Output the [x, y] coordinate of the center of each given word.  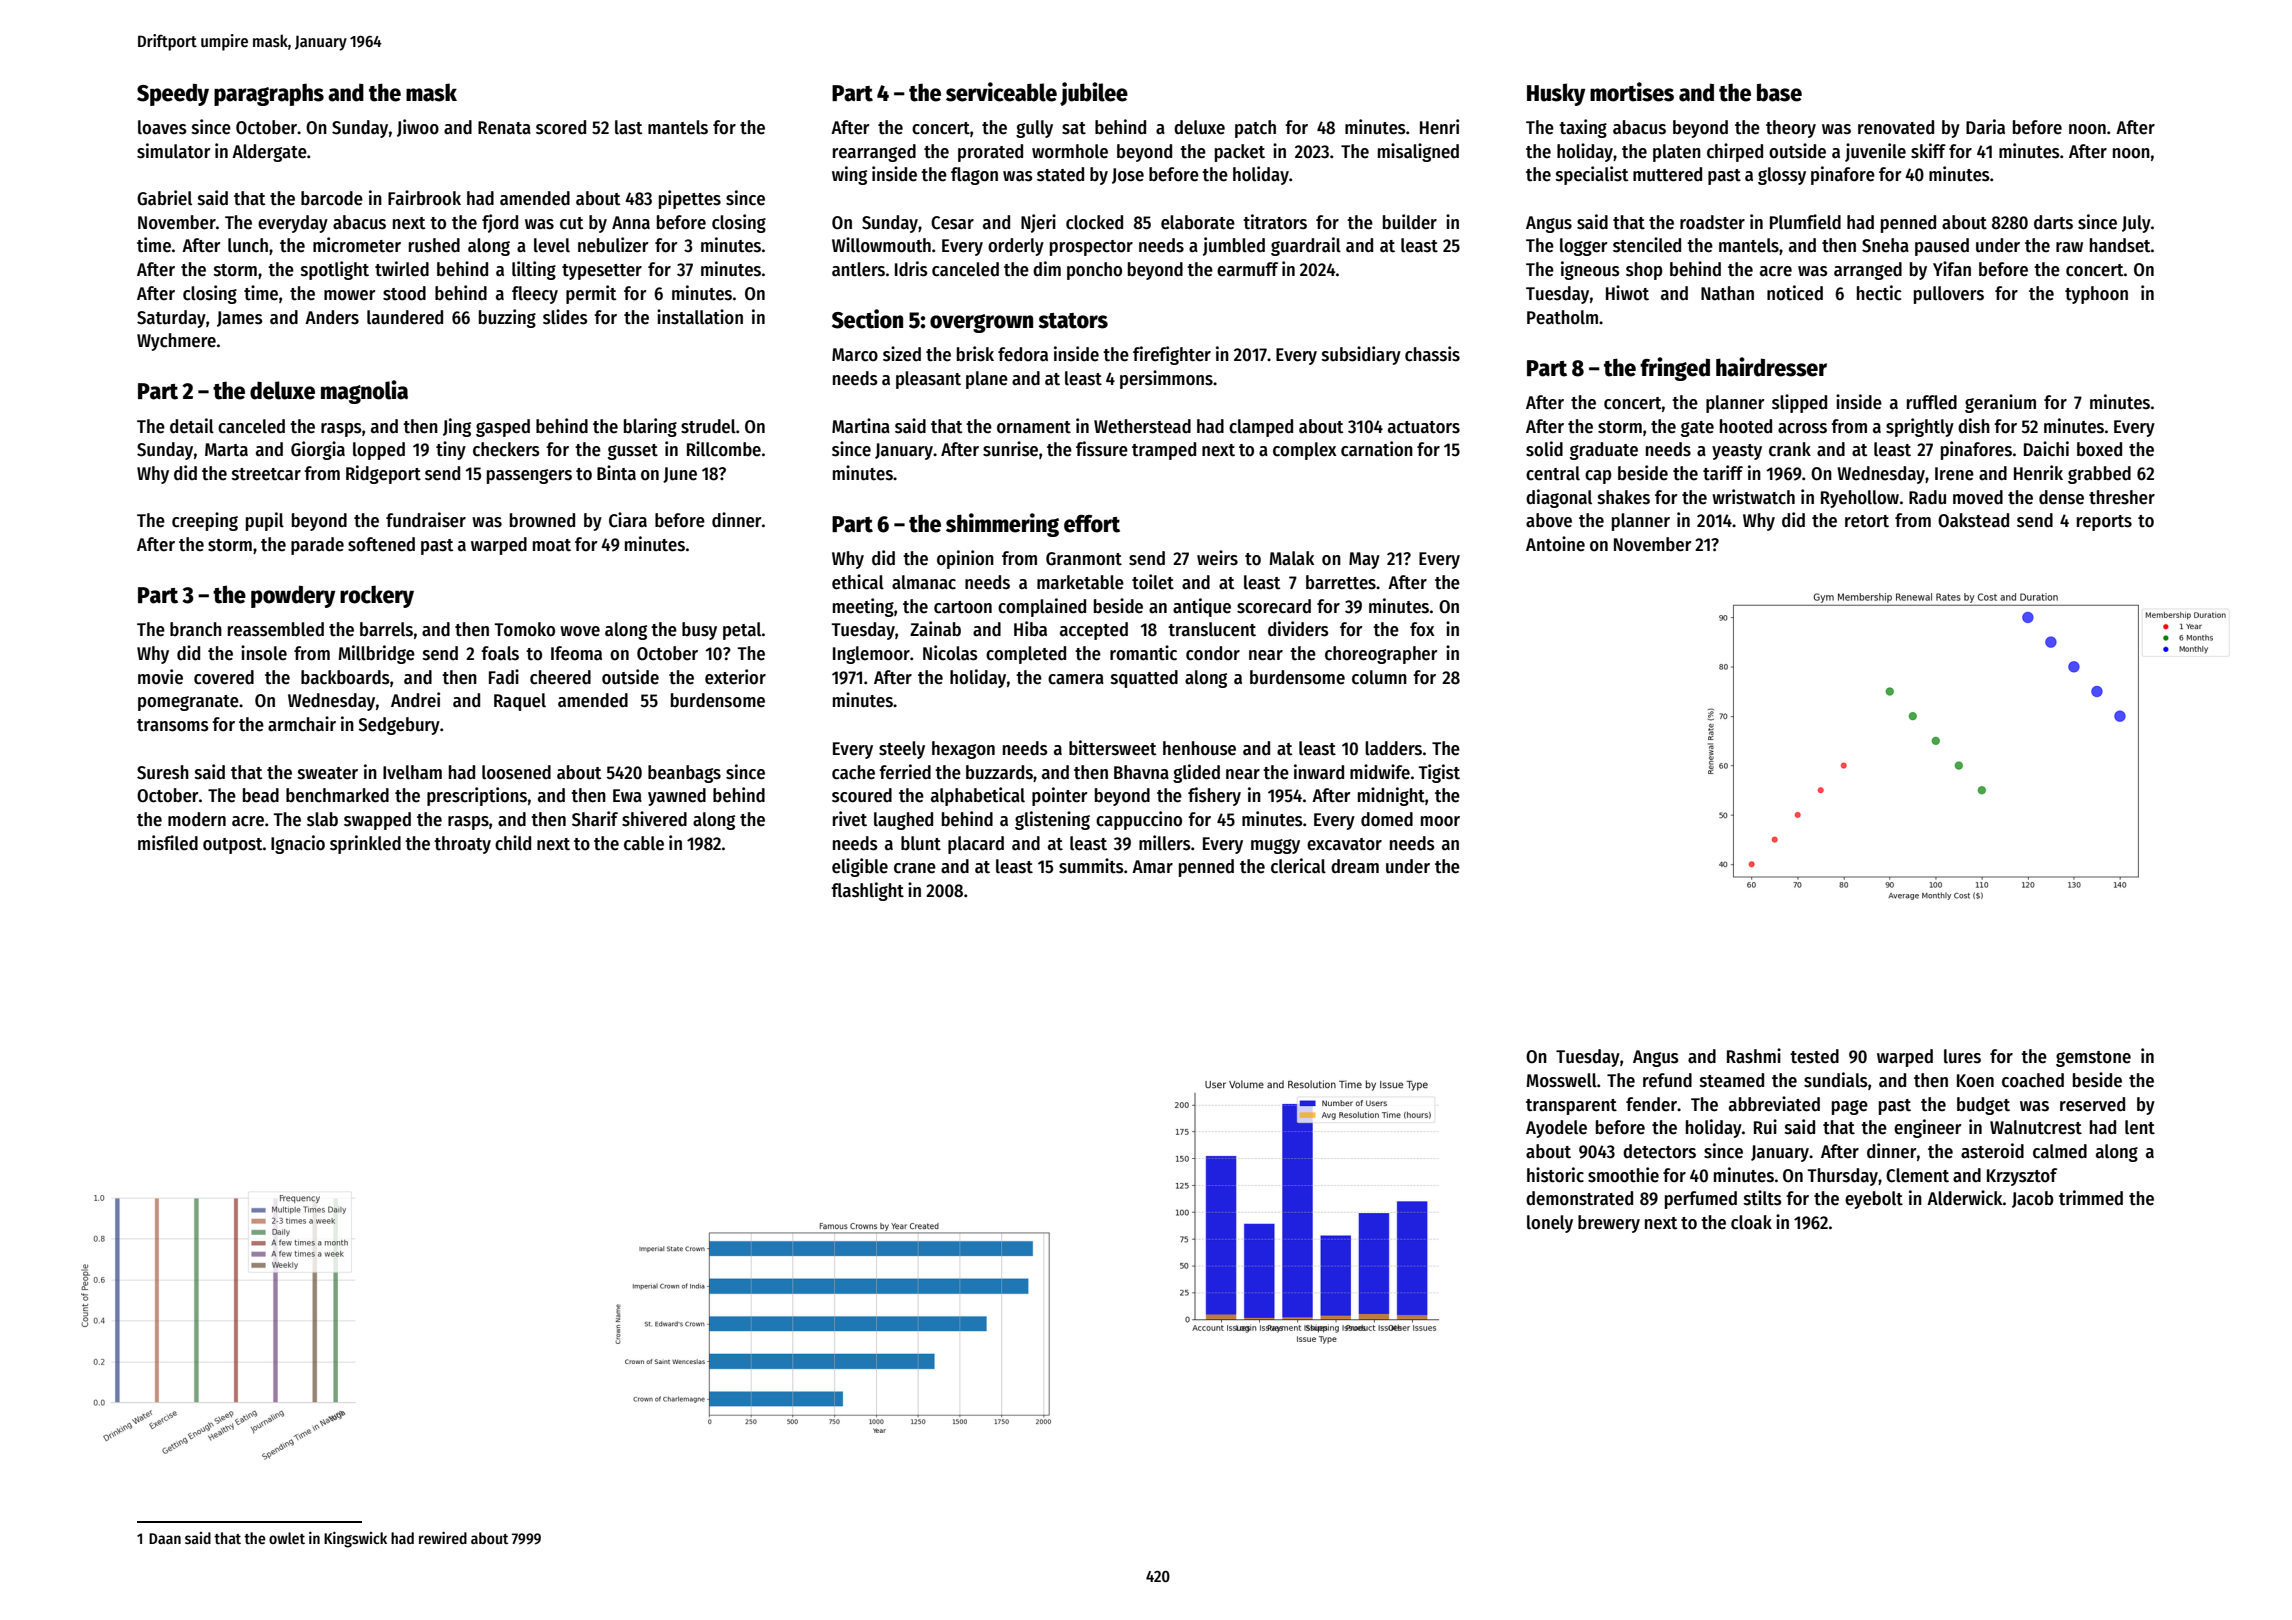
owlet [287, 1538]
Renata [504, 128]
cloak [1751, 1222]
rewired [443, 1538]
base [1779, 92]
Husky [1556, 94]
